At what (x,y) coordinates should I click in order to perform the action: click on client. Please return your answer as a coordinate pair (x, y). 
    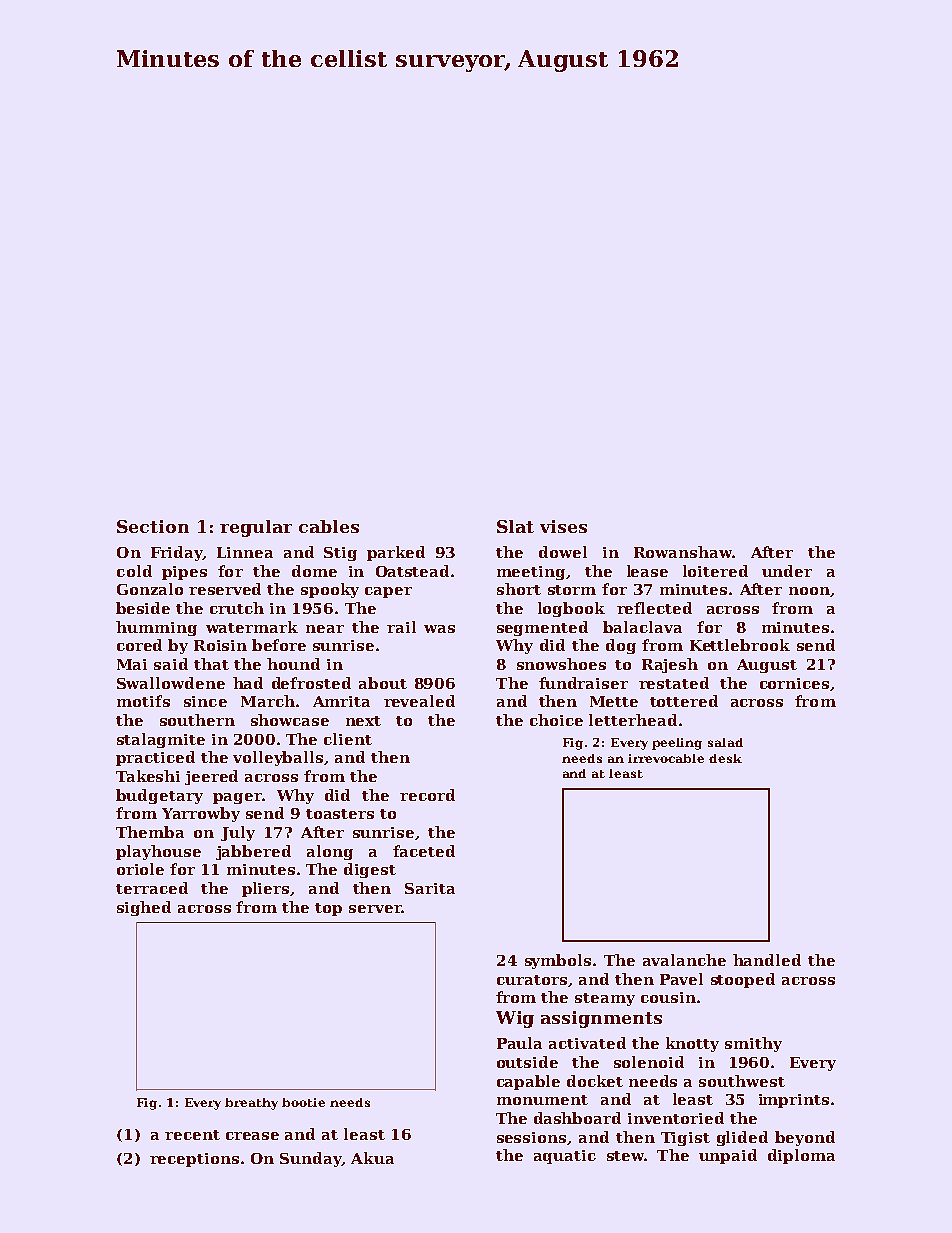
    Looking at the image, I should click on (348, 739).
